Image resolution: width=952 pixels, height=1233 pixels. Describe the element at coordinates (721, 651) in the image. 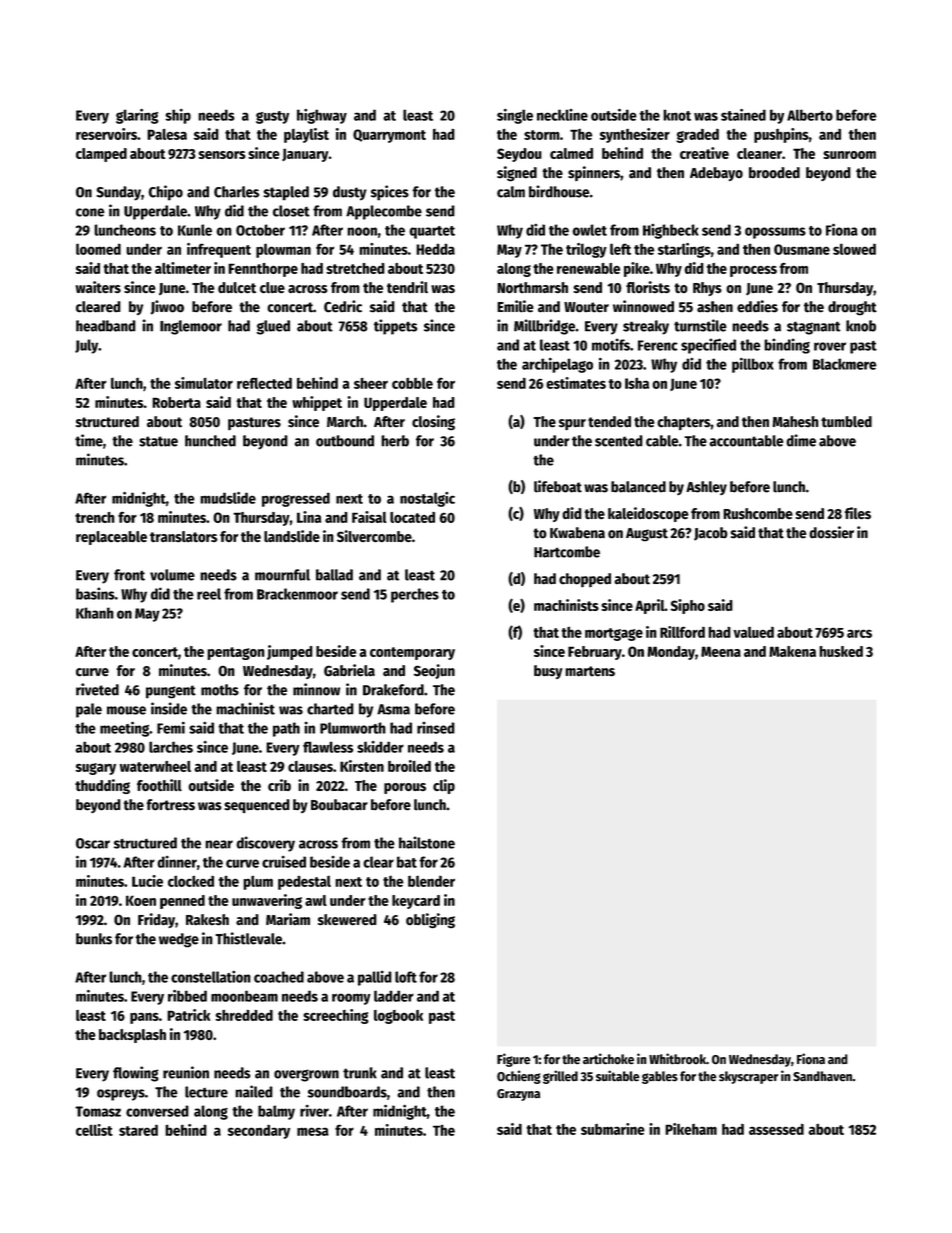

I see `Meena` at that location.
